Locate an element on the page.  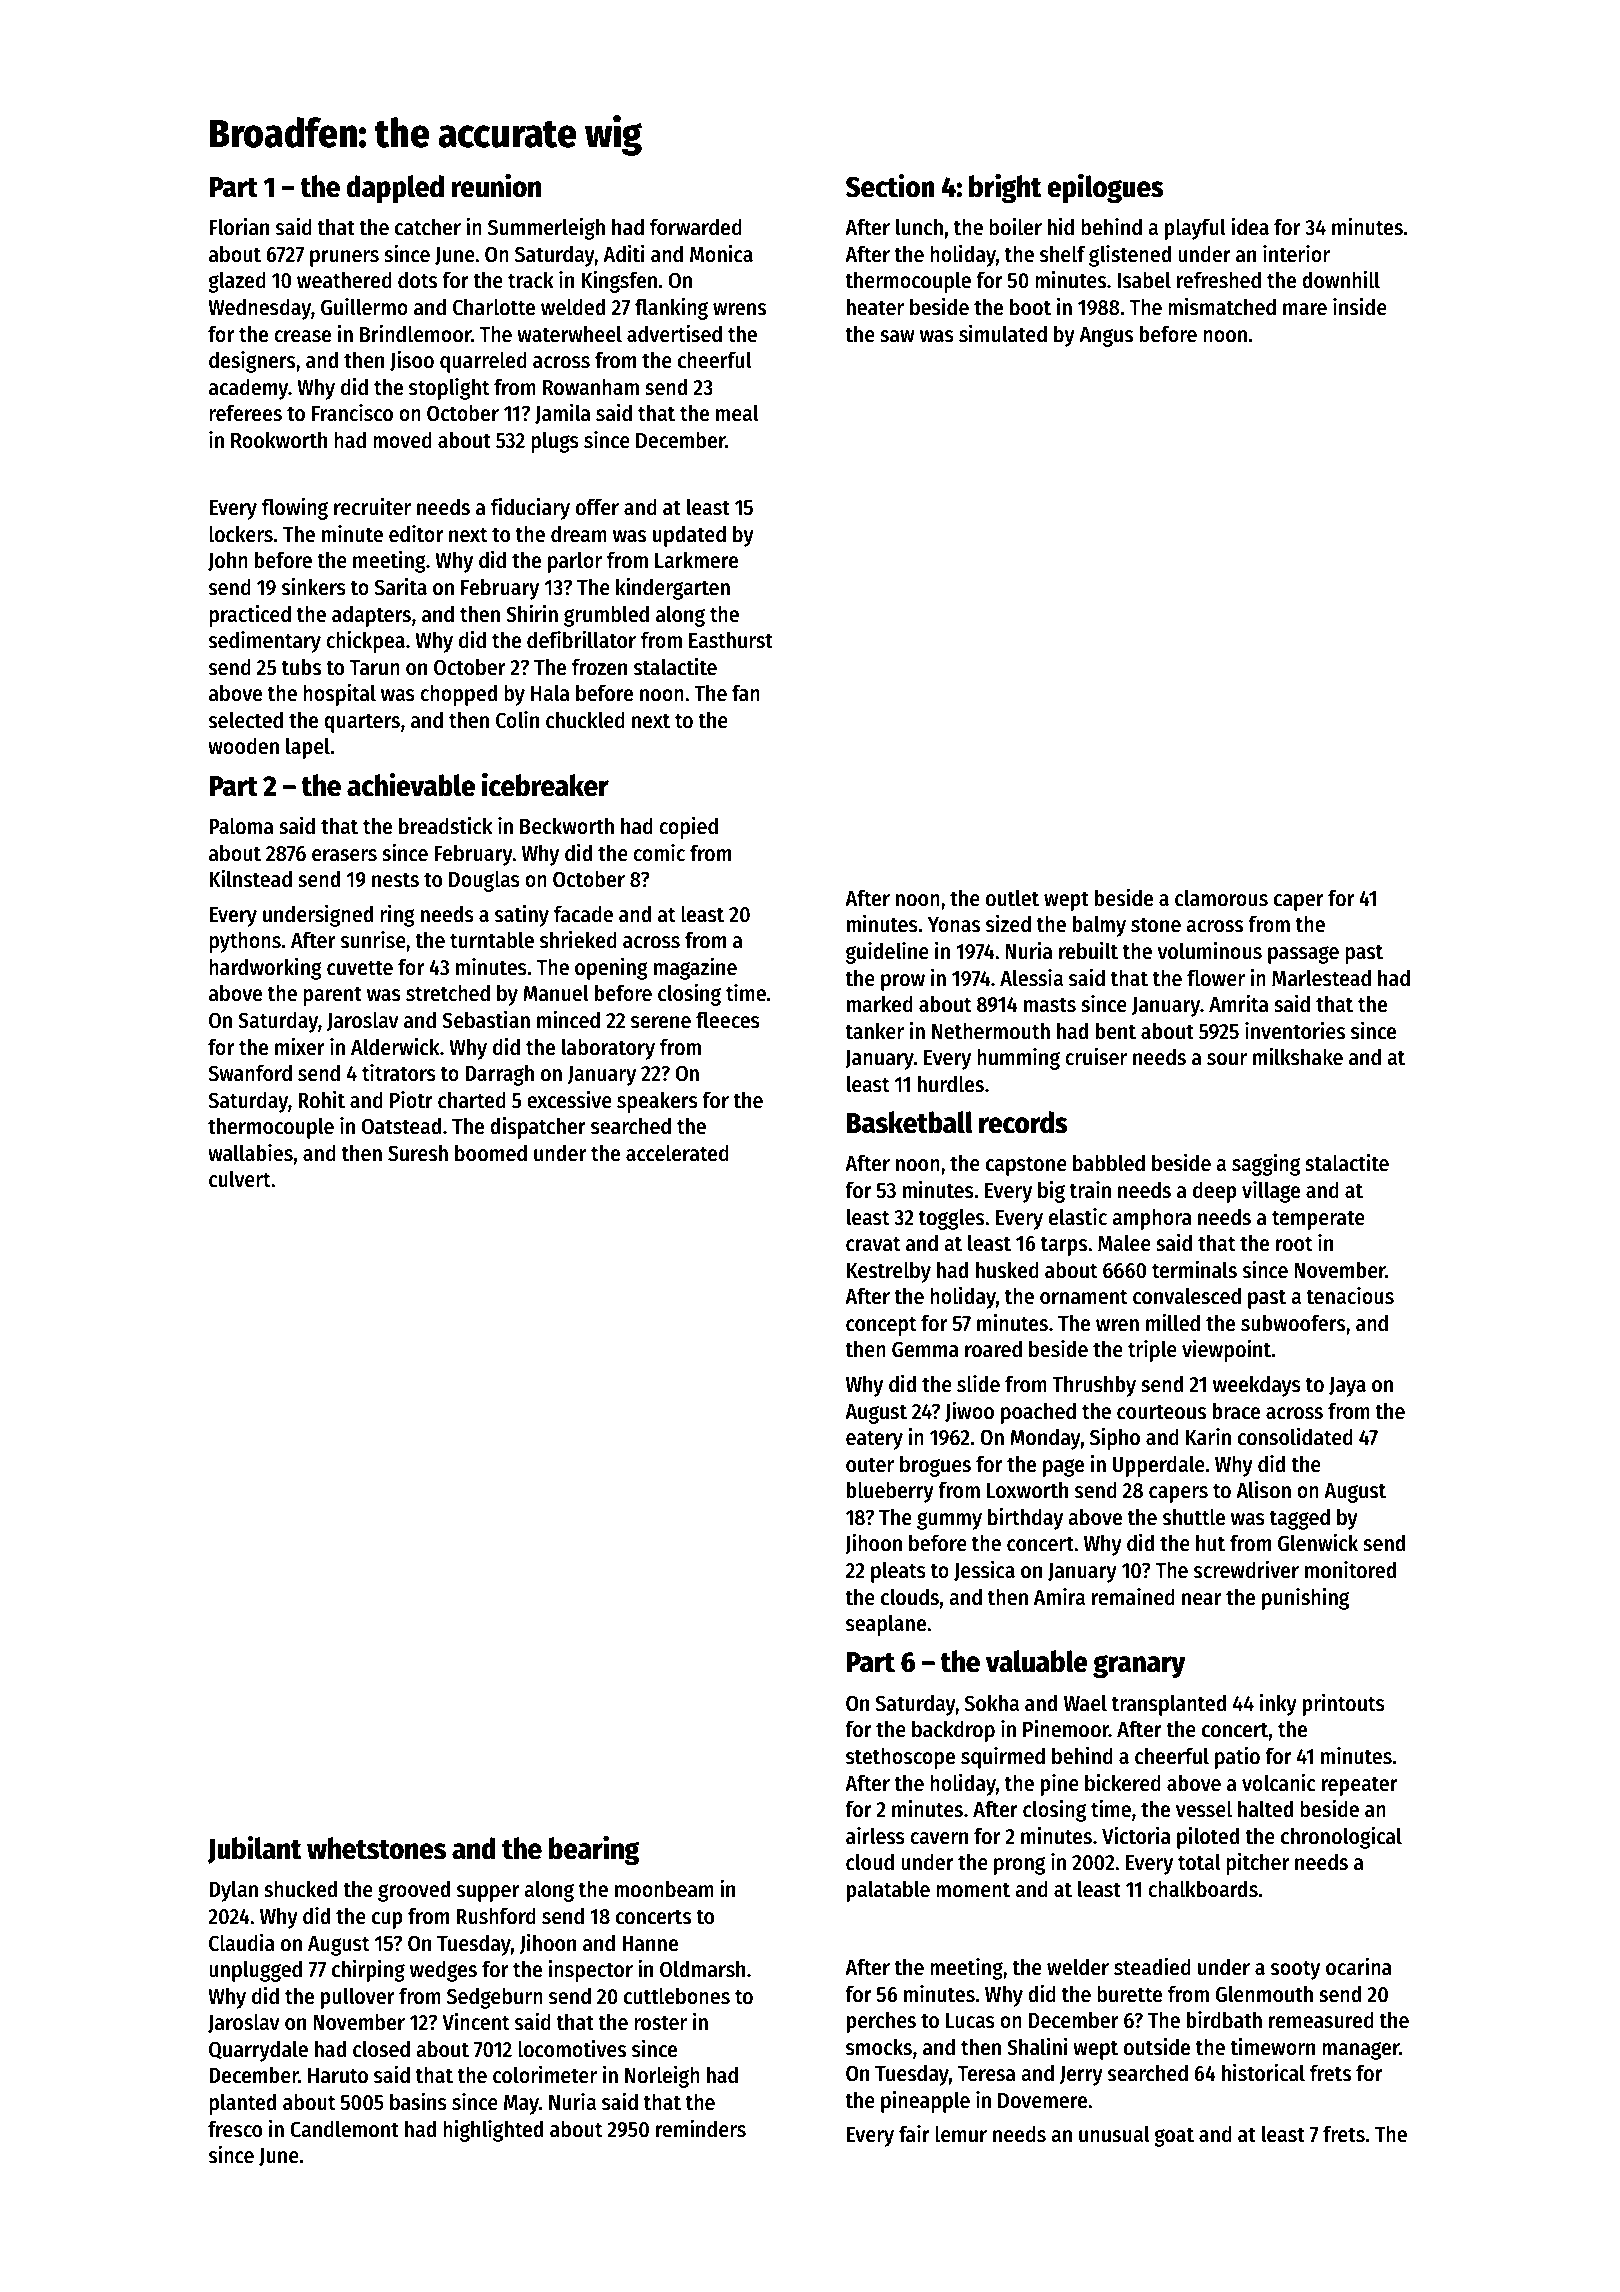
fair is located at coordinates (914, 2134).
